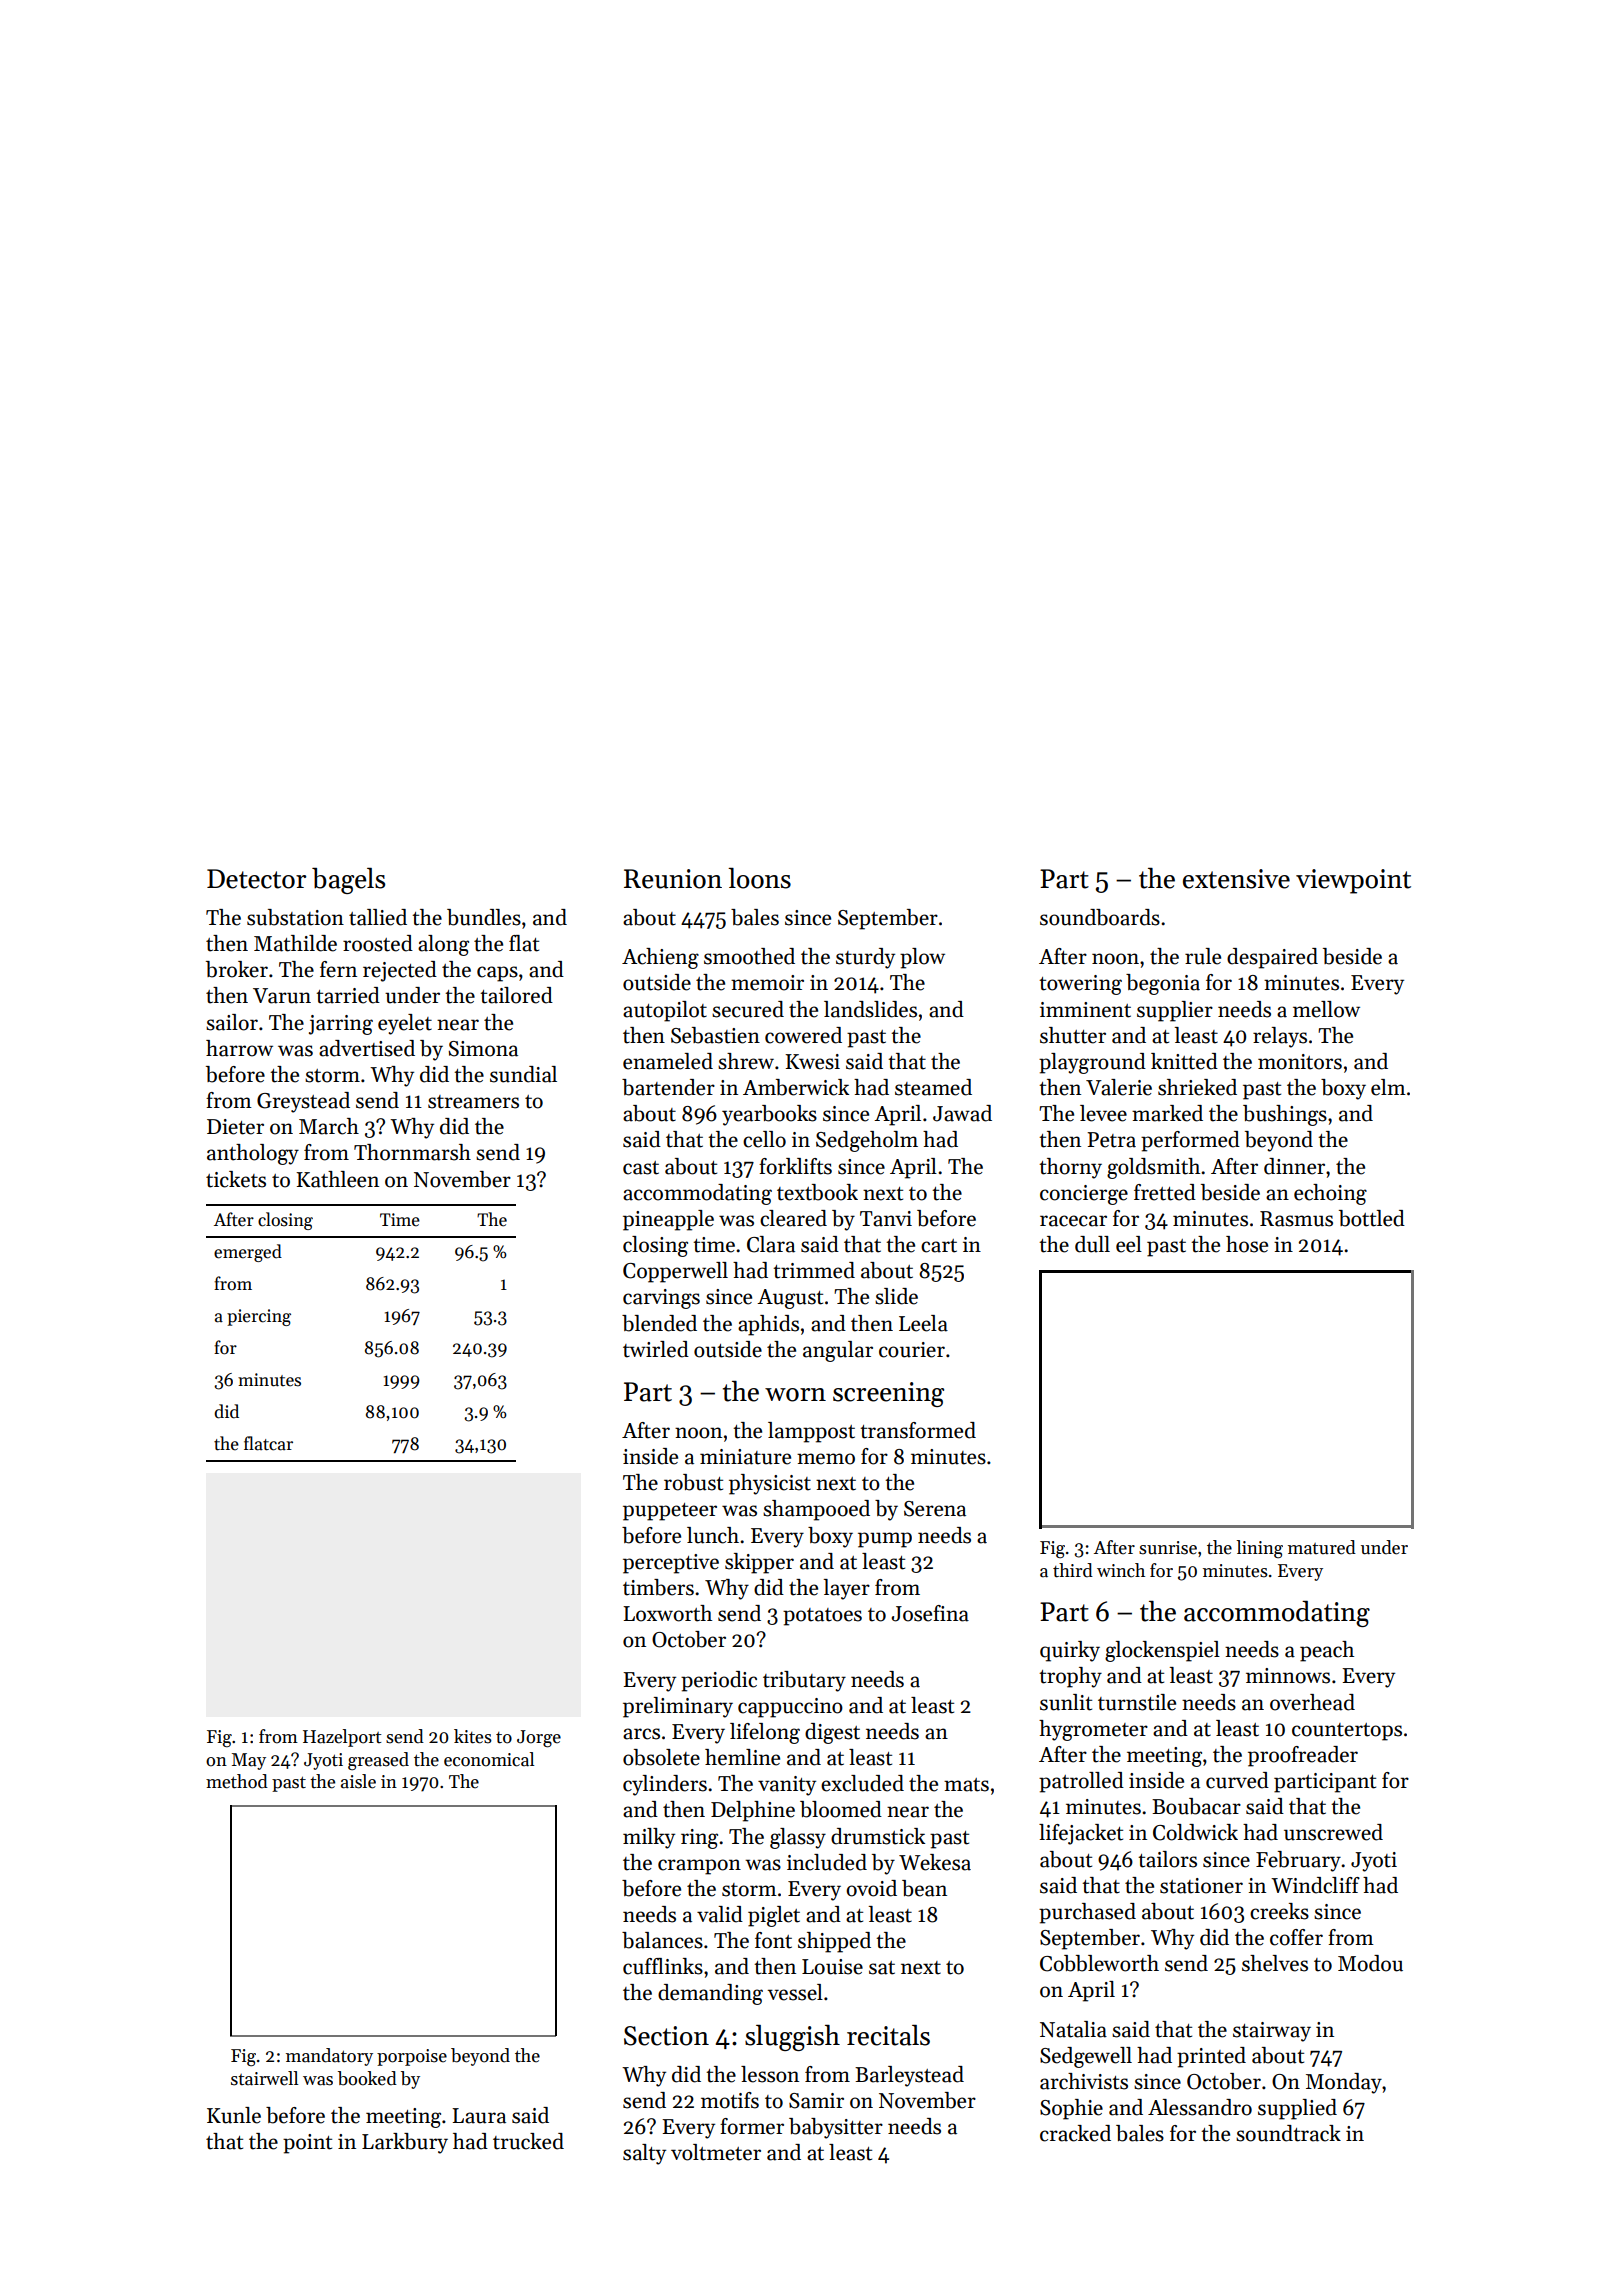 This screenshot has width=1620, height=2292. What do you see at coordinates (771, 1244) in the screenshot?
I see `Clara` at bounding box center [771, 1244].
